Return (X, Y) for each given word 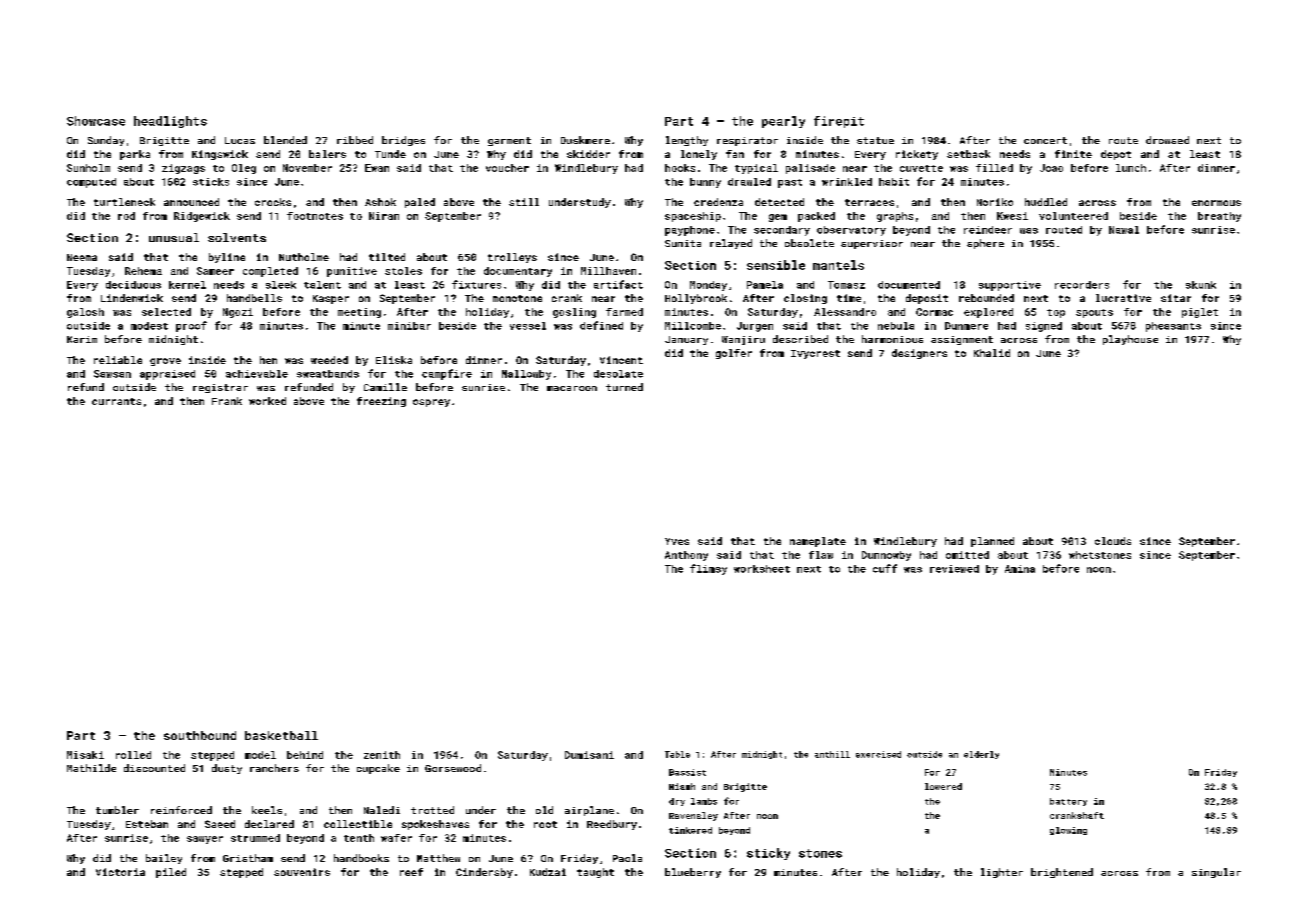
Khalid (992, 353)
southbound (200, 735)
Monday (708, 286)
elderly (981, 755)
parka (135, 155)
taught (595, 873)
